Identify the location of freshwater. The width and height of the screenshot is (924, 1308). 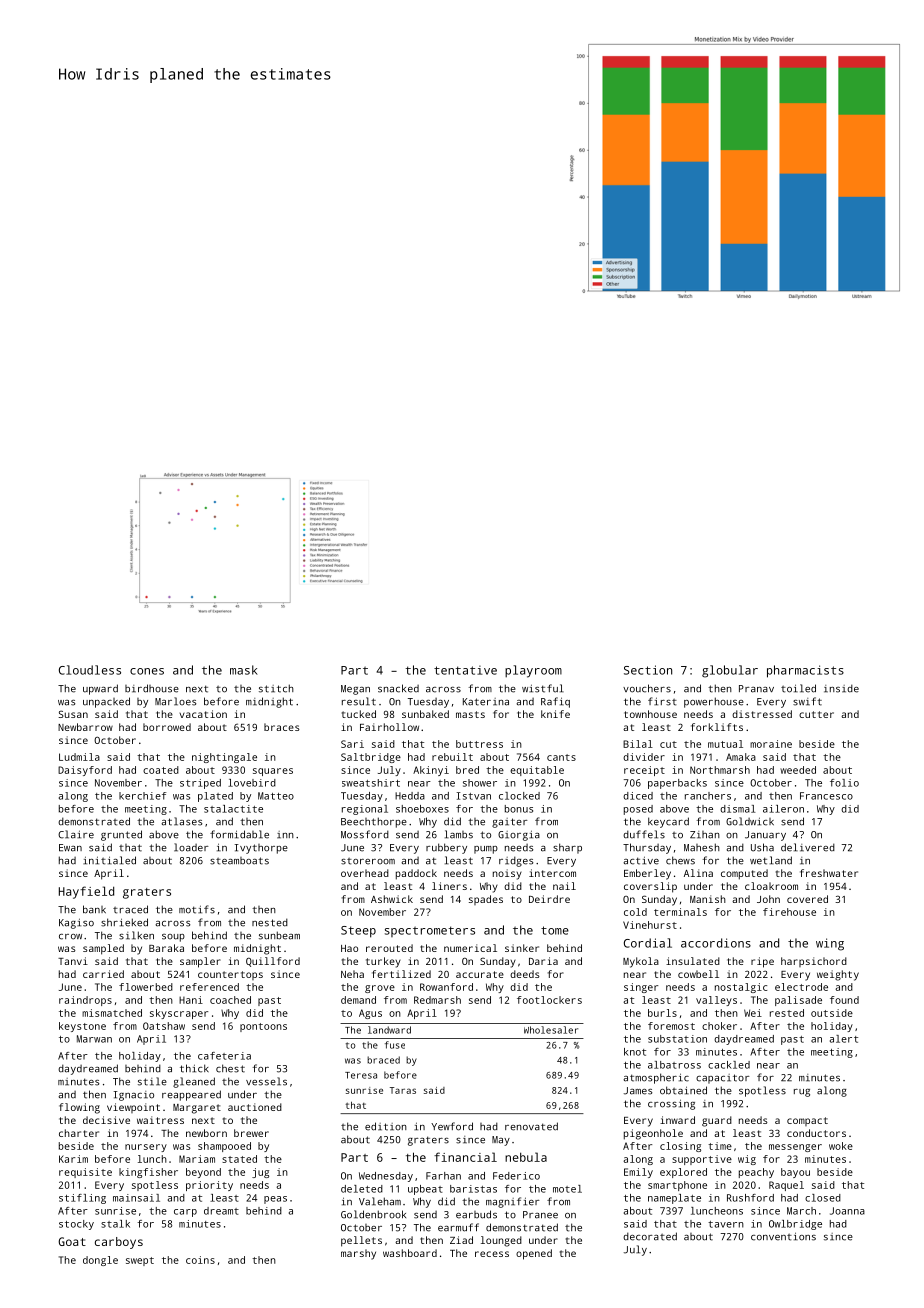
(829, 873).
